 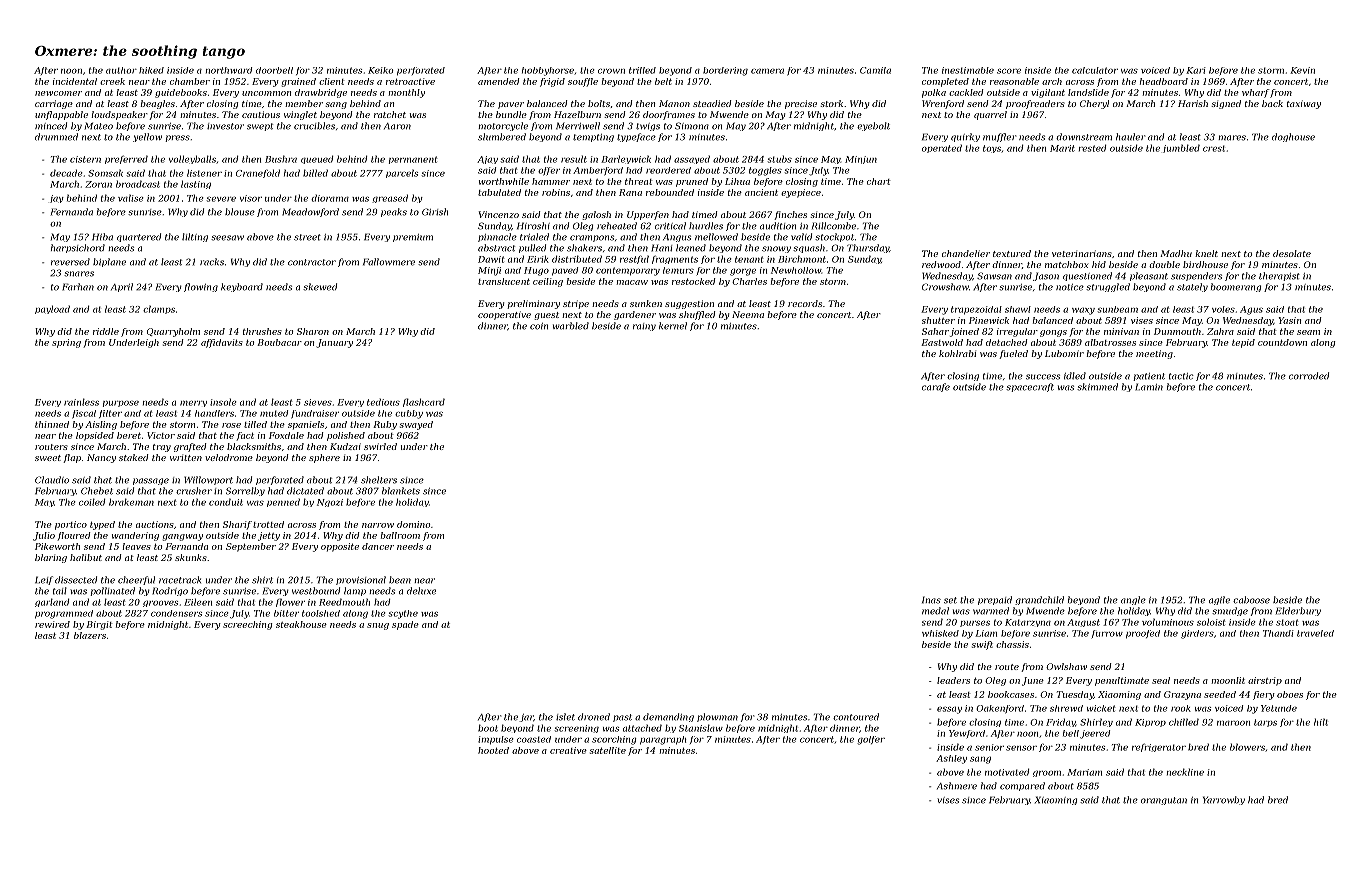 I want to click on blazers, so click(x=90, y=635).
